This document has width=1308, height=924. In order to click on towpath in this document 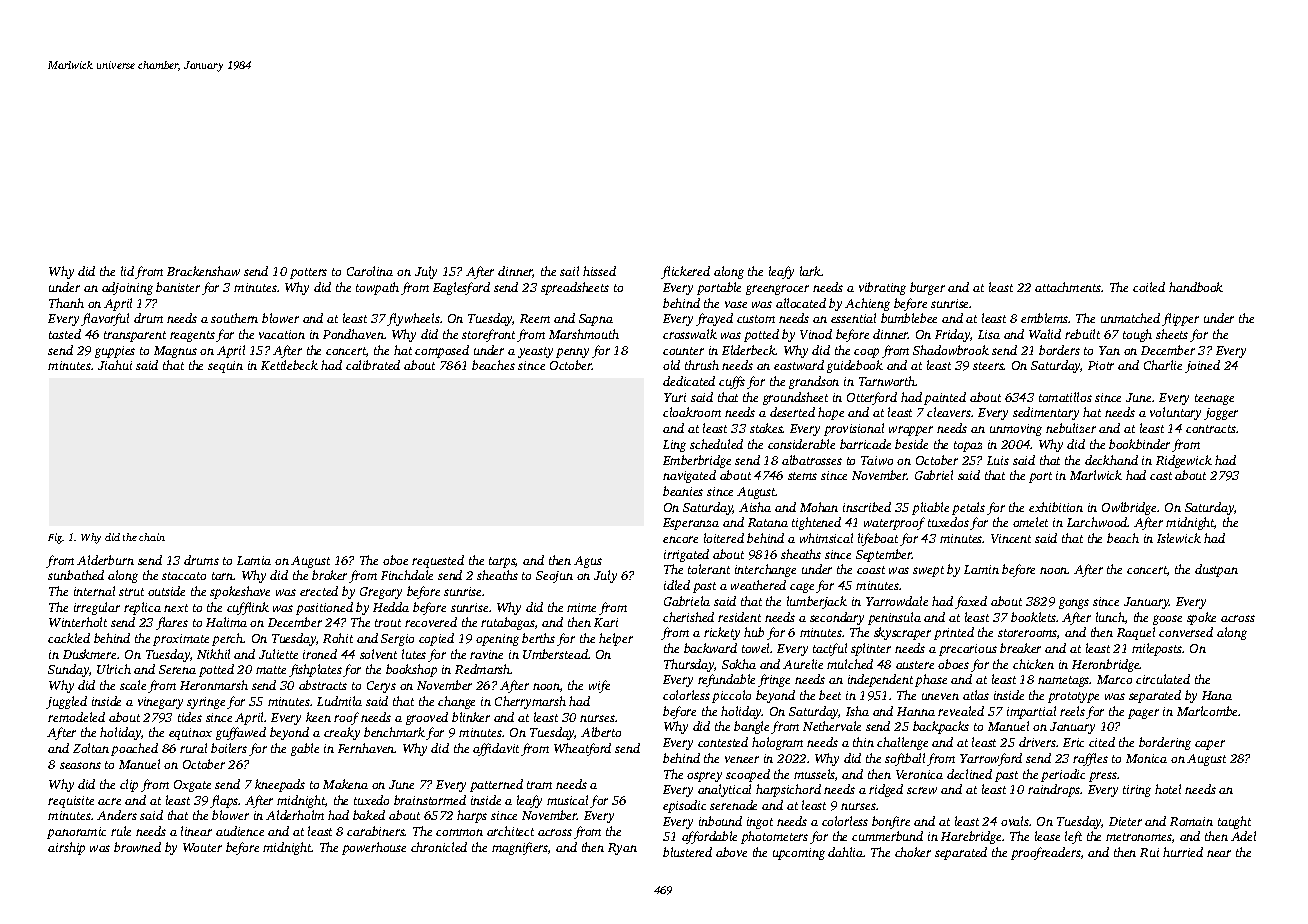, I will do `click(377, 288)`.
